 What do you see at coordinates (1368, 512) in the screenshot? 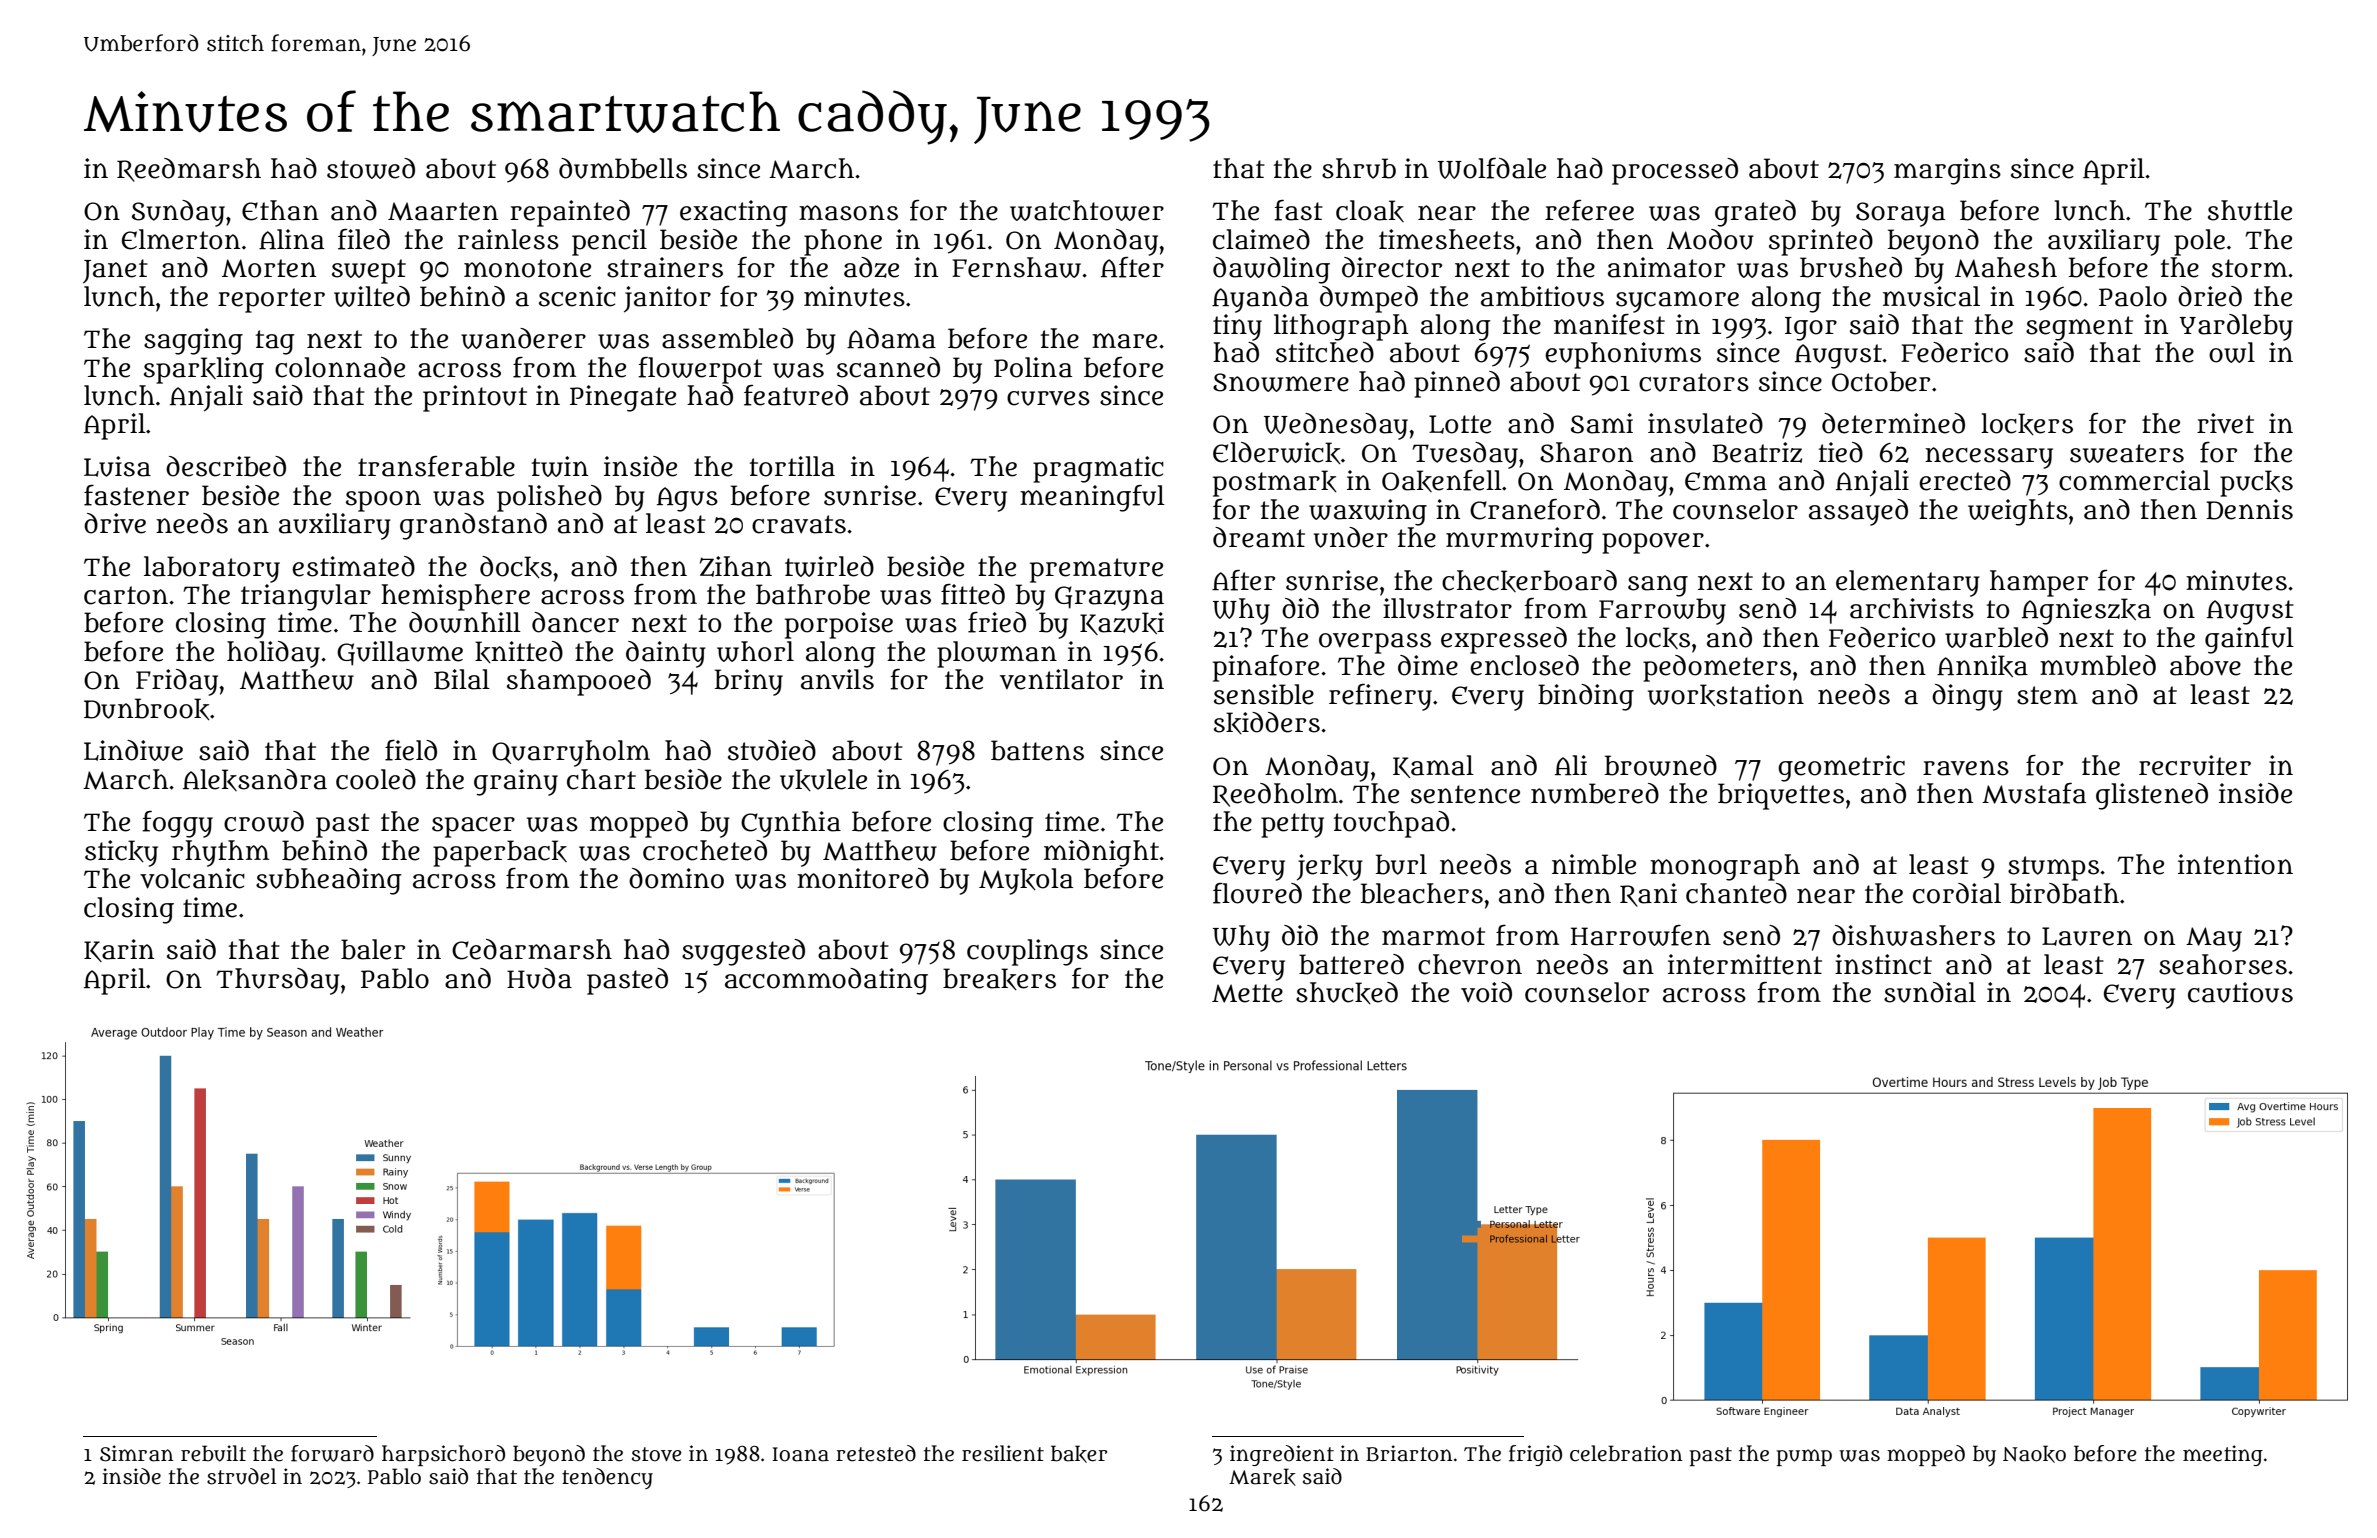
I see `waxwing` at bounding box center [1368, 512].
